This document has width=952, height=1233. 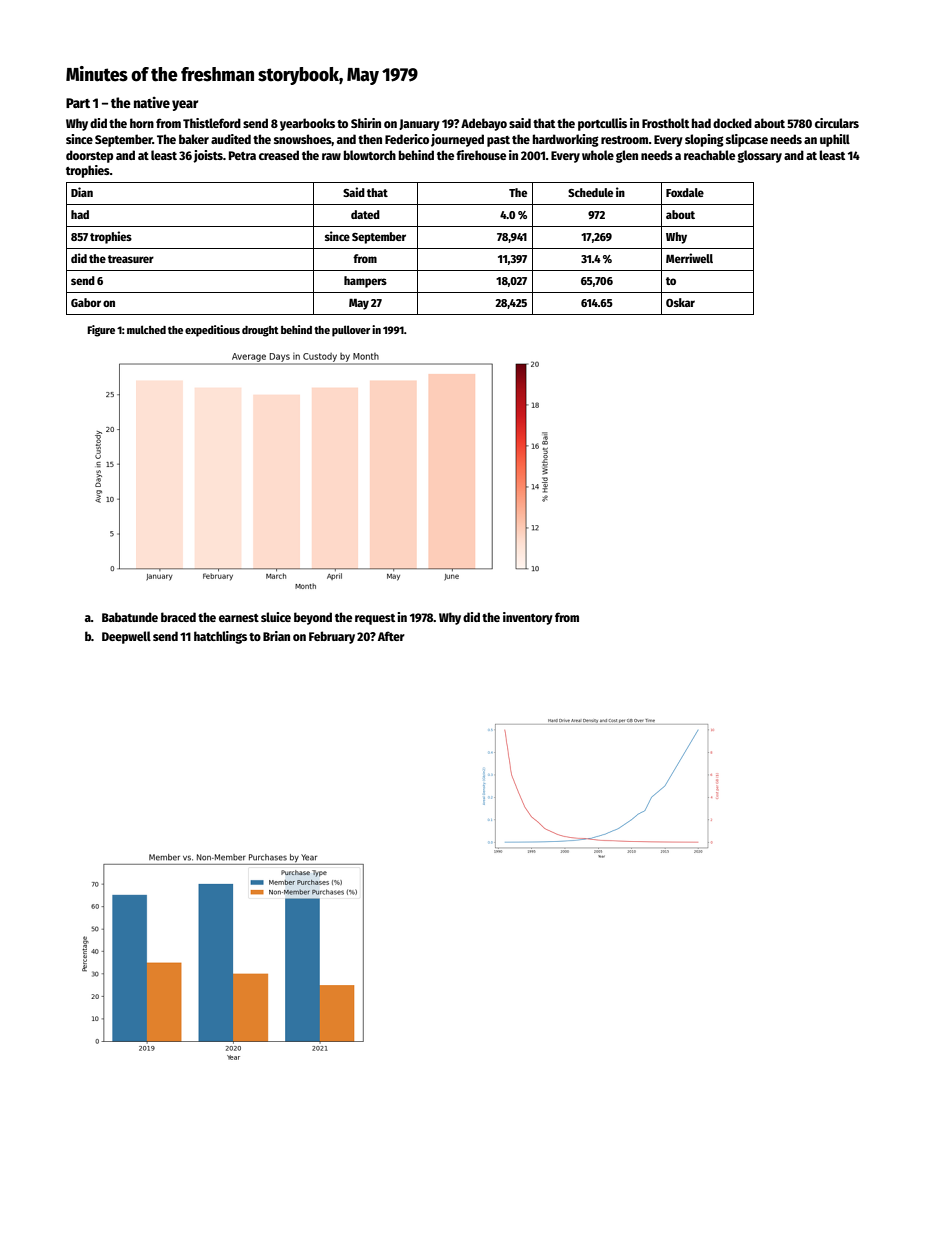 I want to click on inventory, so click(x=528, y=618).
